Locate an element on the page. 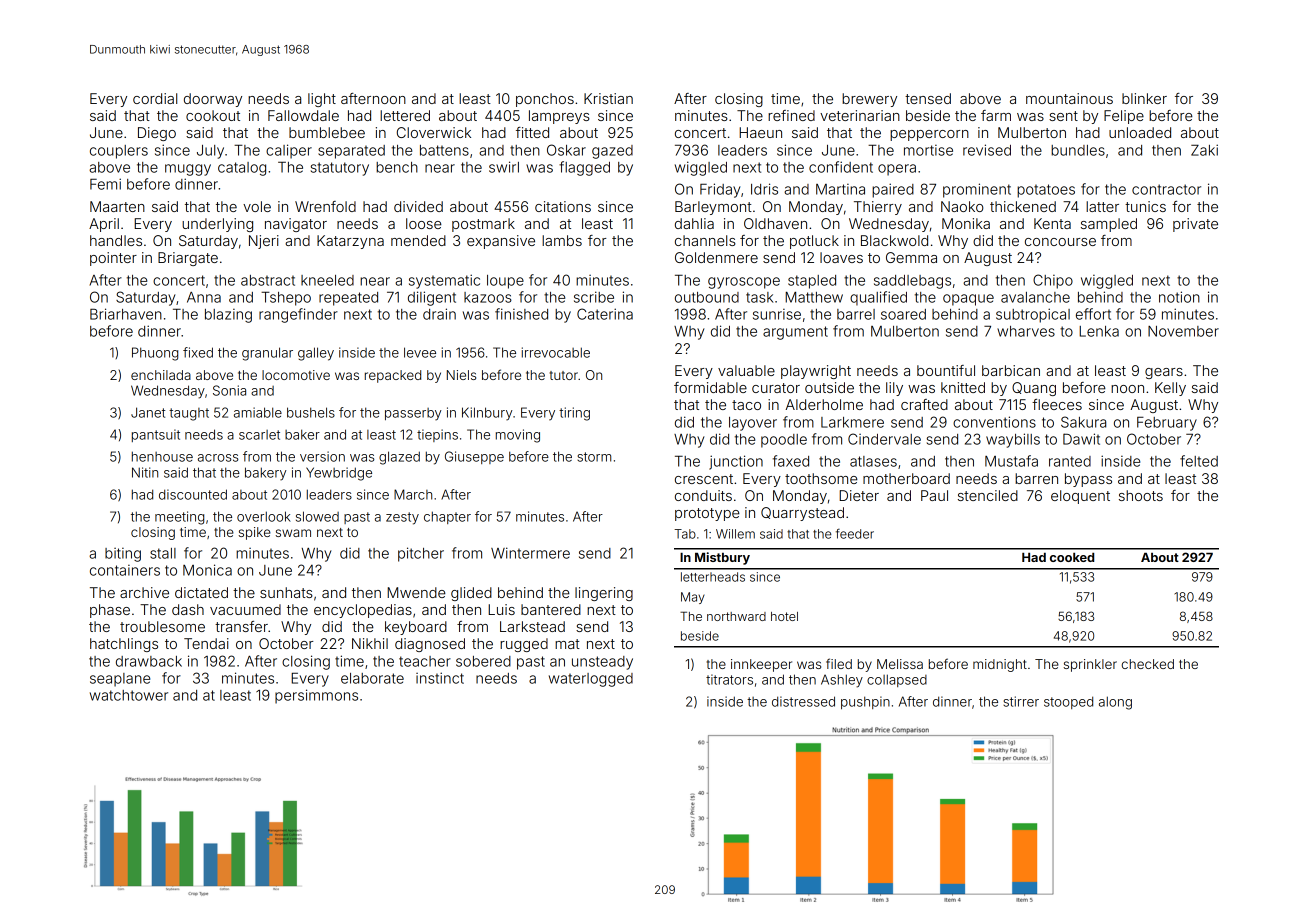 The width and height of the page is (1308, 924). prominent is located at coordinates (977, 190).
